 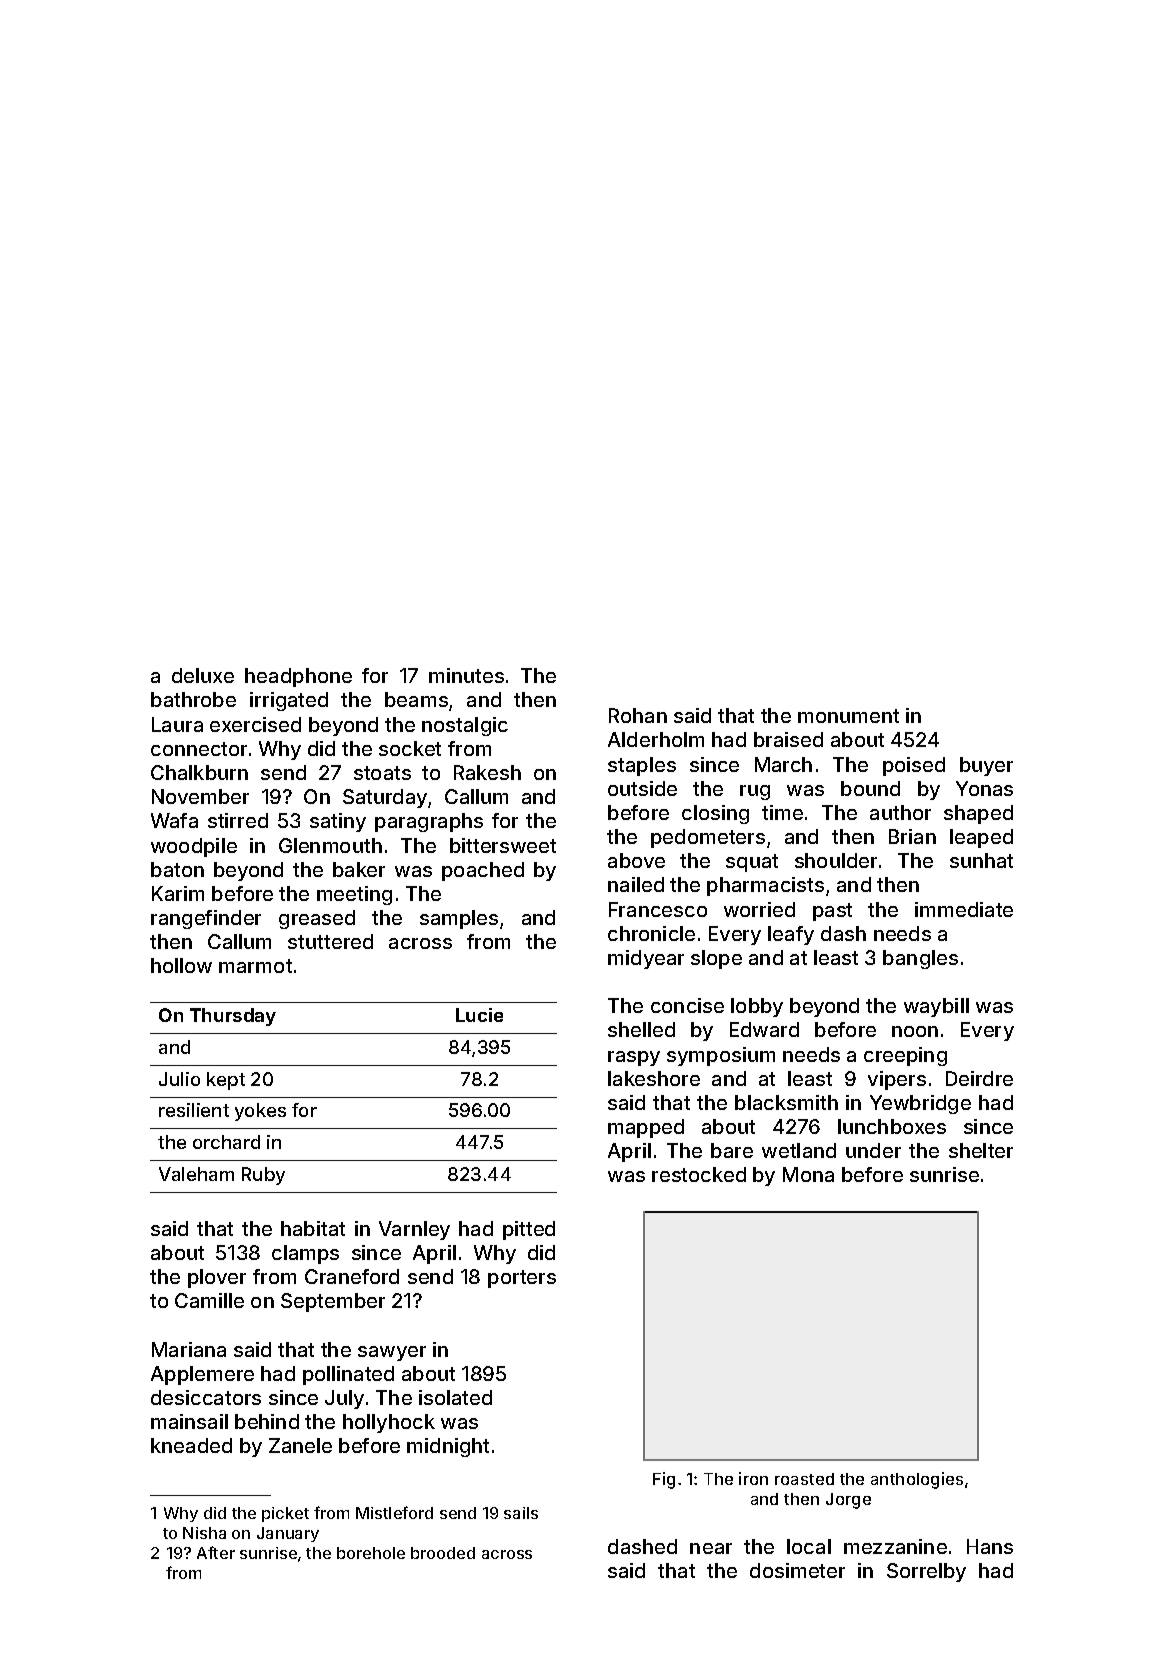 I want to click on buyer, so click(x=986, y=766).
